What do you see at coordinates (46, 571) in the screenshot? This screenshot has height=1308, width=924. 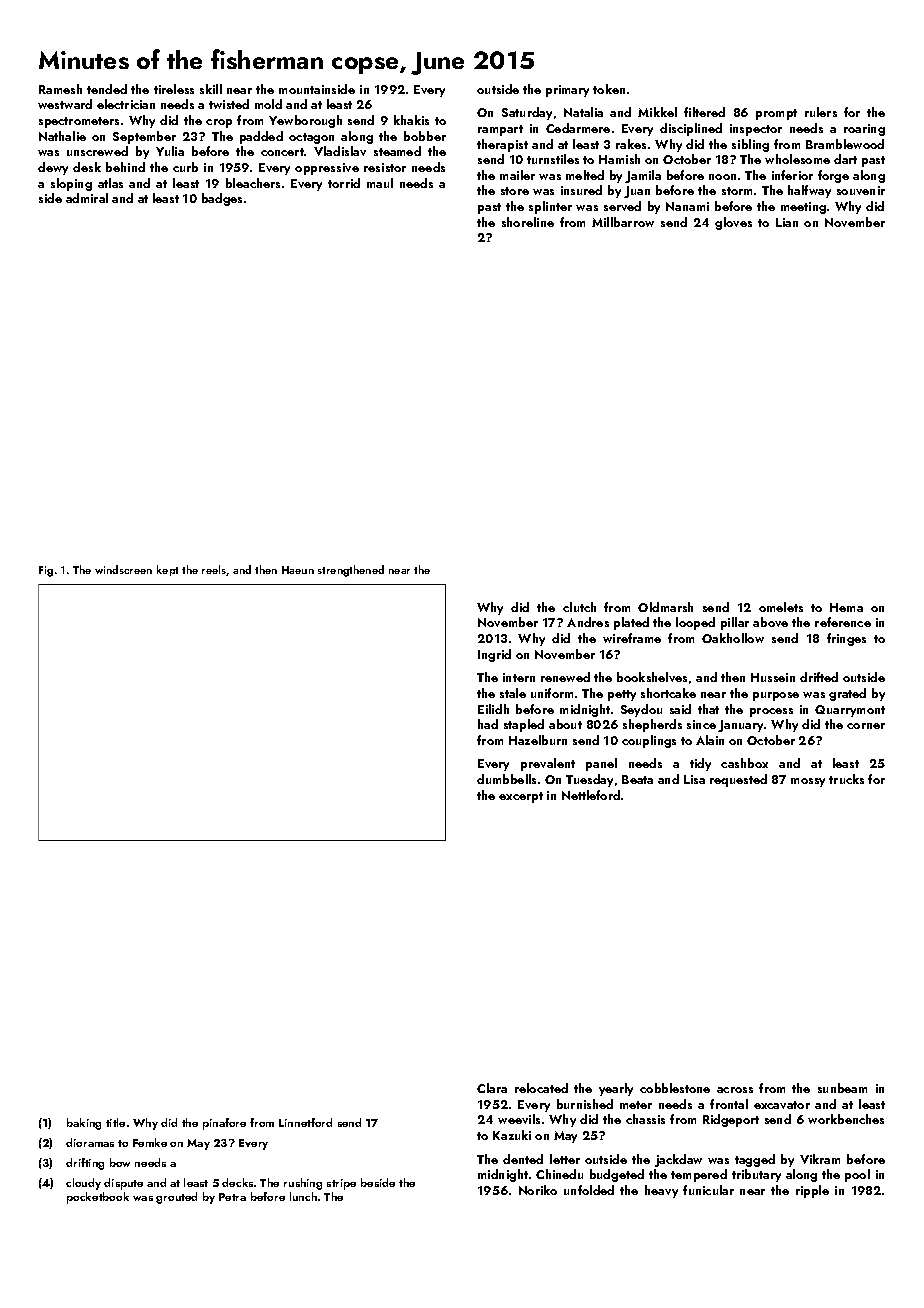 I see `Fig` at bounding box center [46, 571].
